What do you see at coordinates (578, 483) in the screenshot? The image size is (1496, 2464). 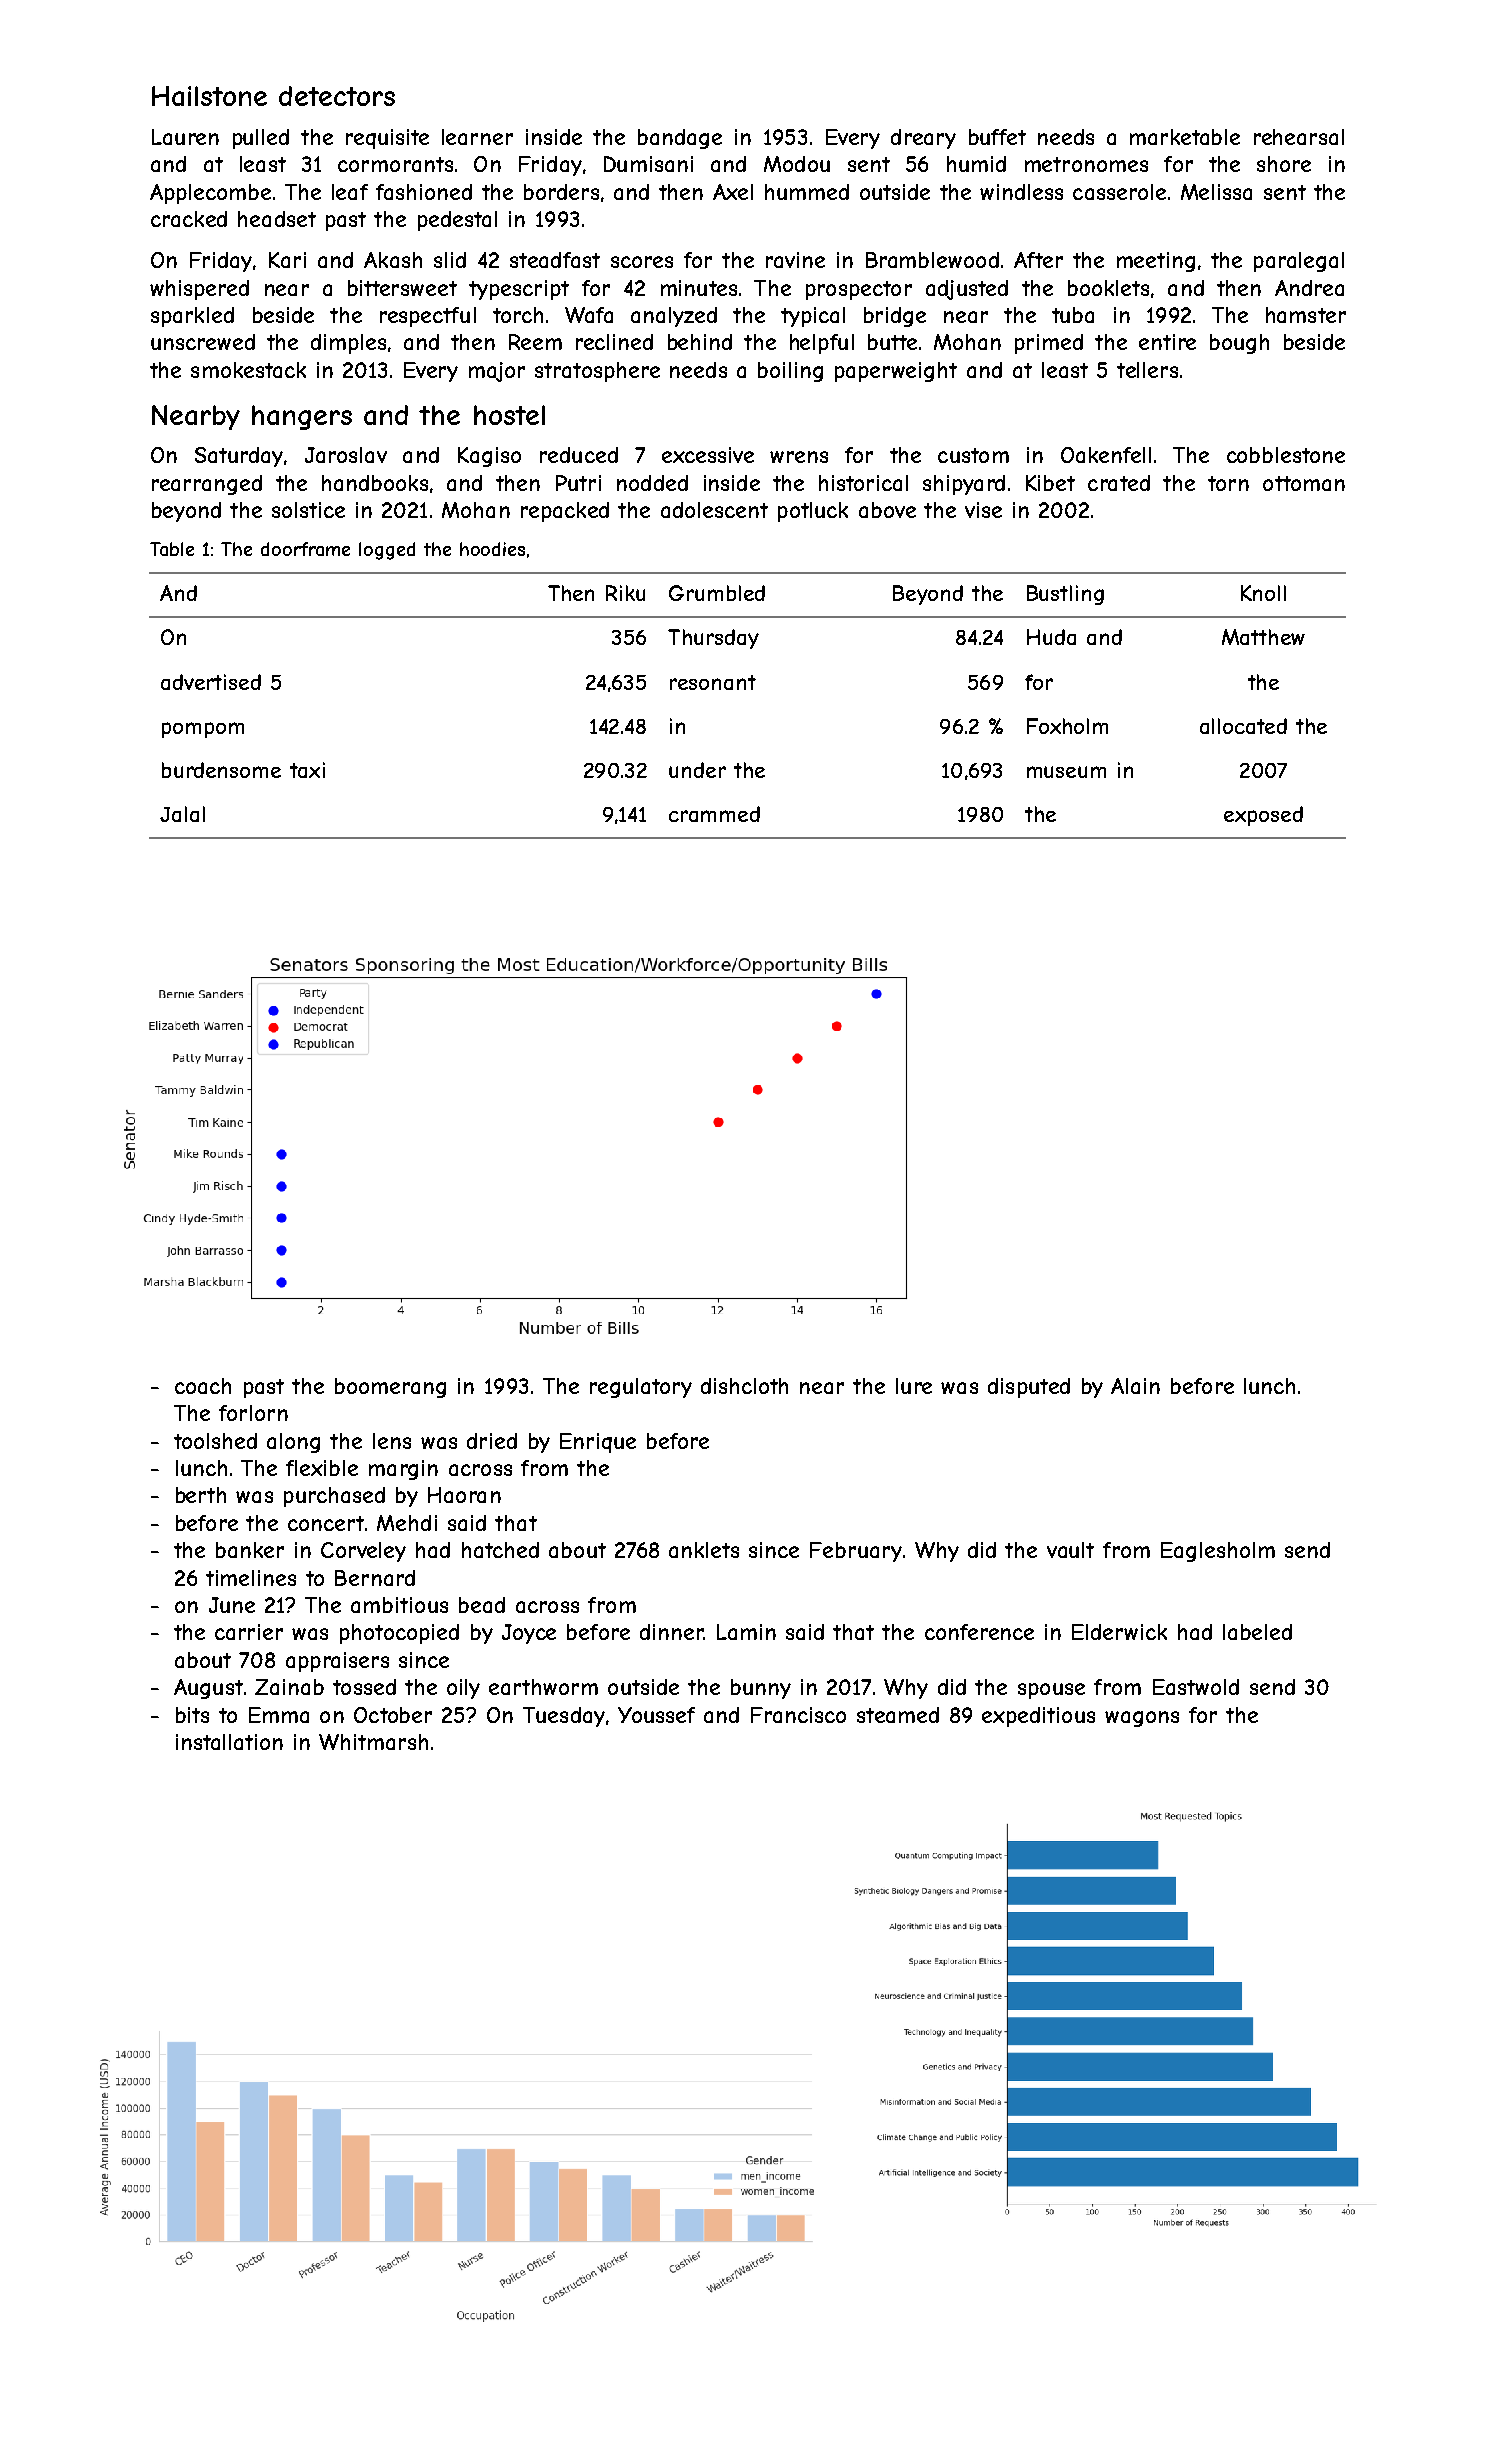 I see `Putri` at bounding box center [578, 483].
